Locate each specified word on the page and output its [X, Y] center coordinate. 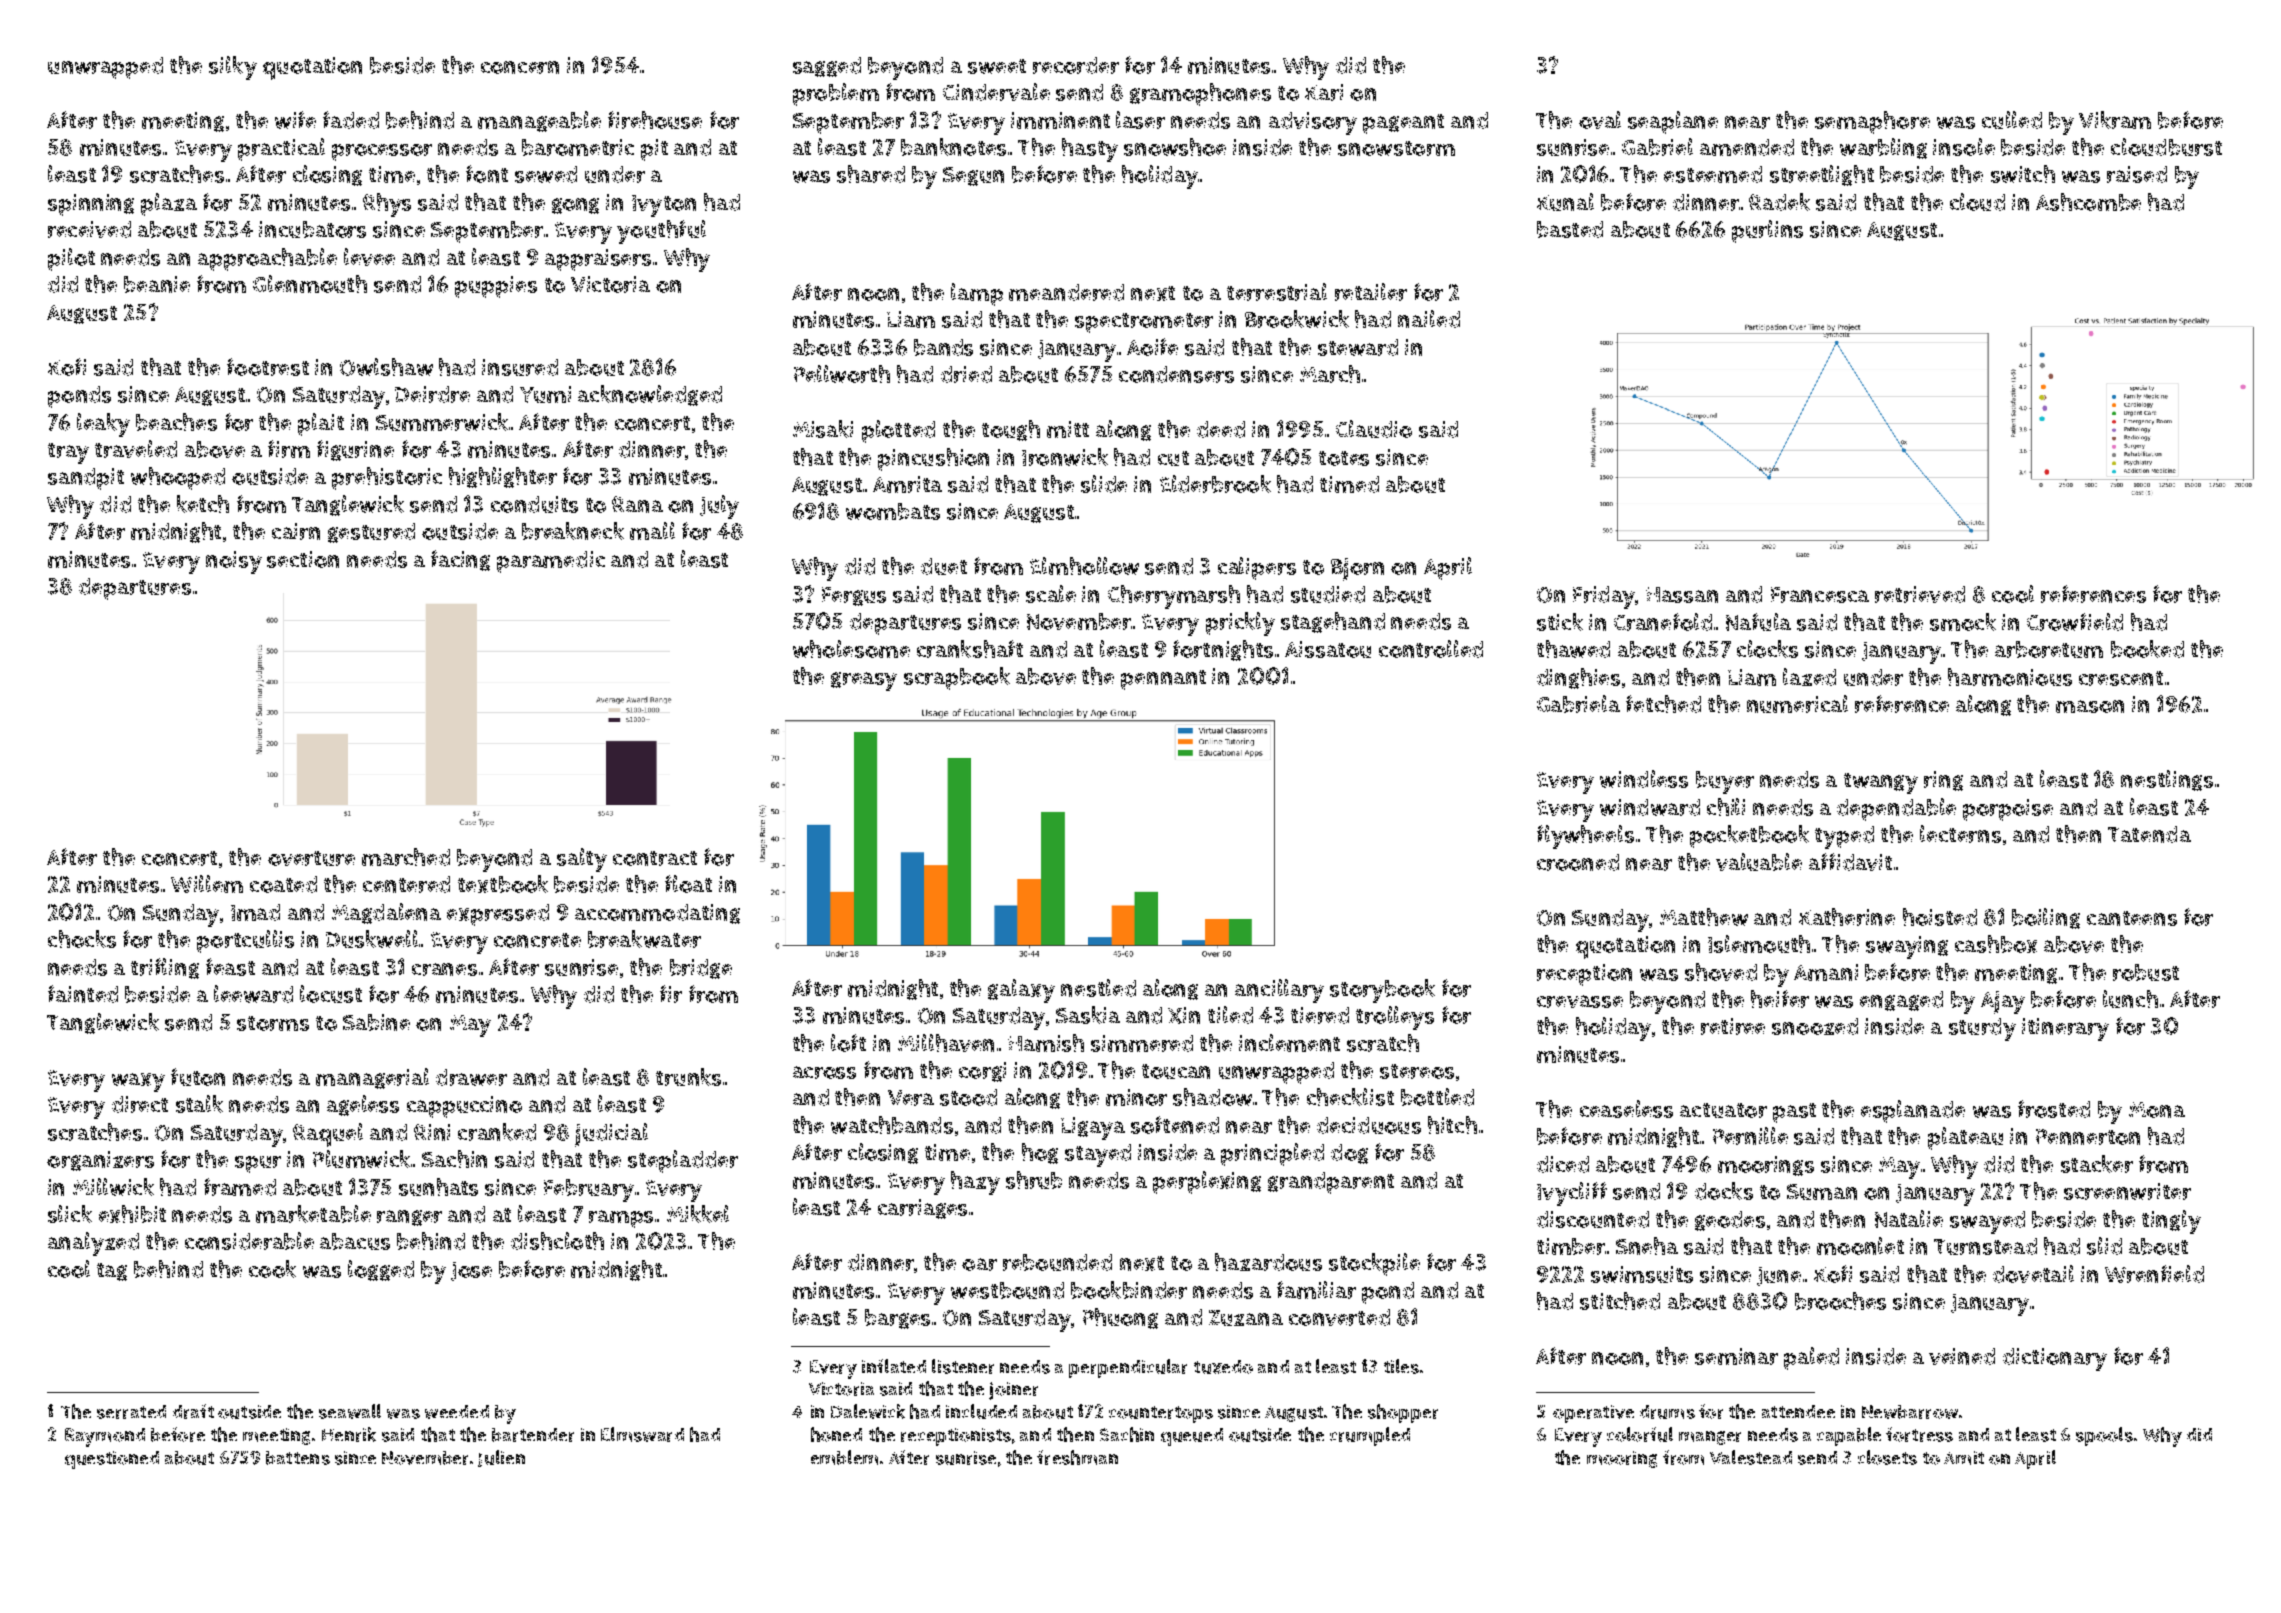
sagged [827, 67]
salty [582, 860]
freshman [1077, 1457]
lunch [2130, 999]
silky [233, 68]
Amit [1964, 1458]
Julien [501, 1458]
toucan [1176, 1071]
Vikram [2115, 120]
